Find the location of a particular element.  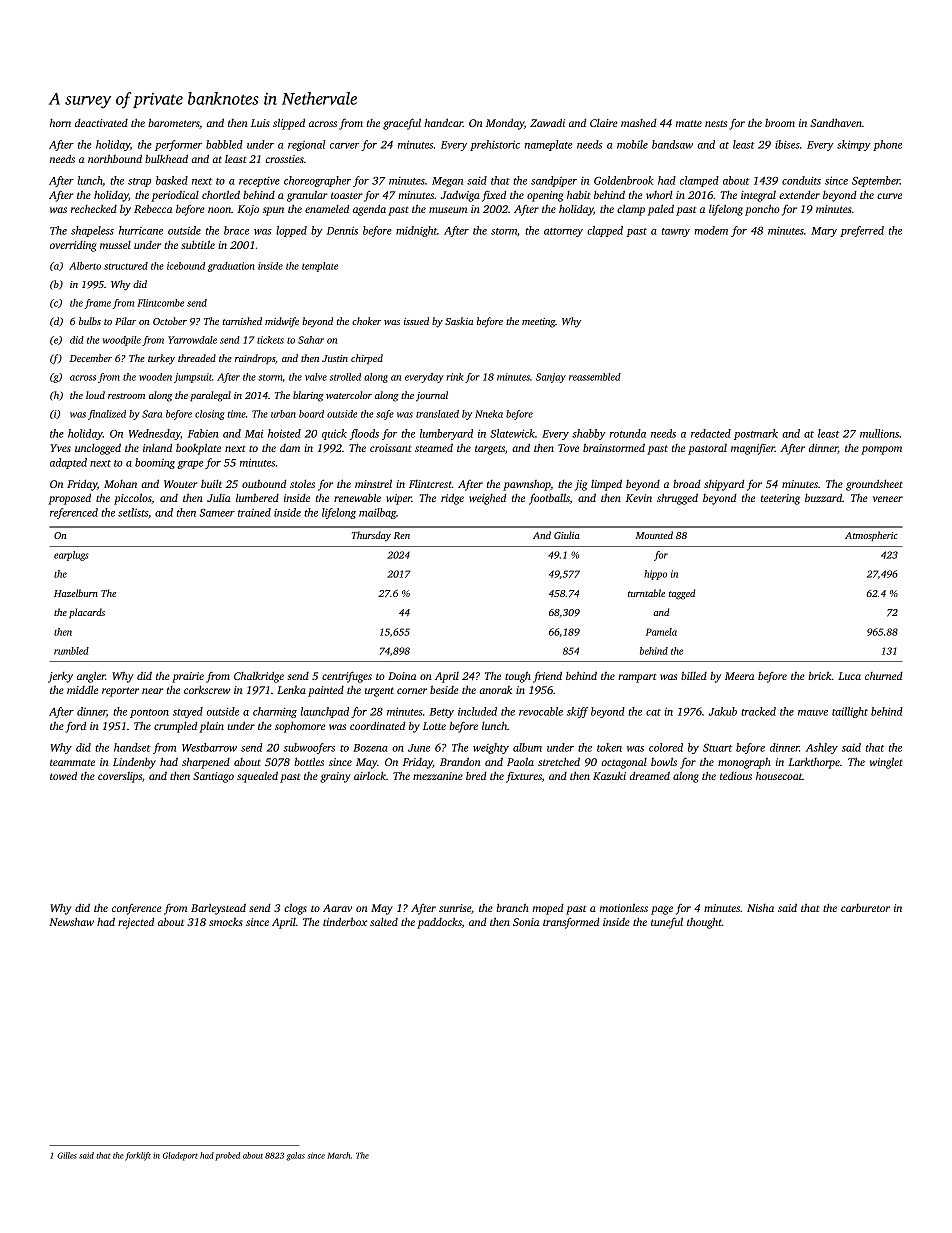

dam is located at coordinates (290, 448).
